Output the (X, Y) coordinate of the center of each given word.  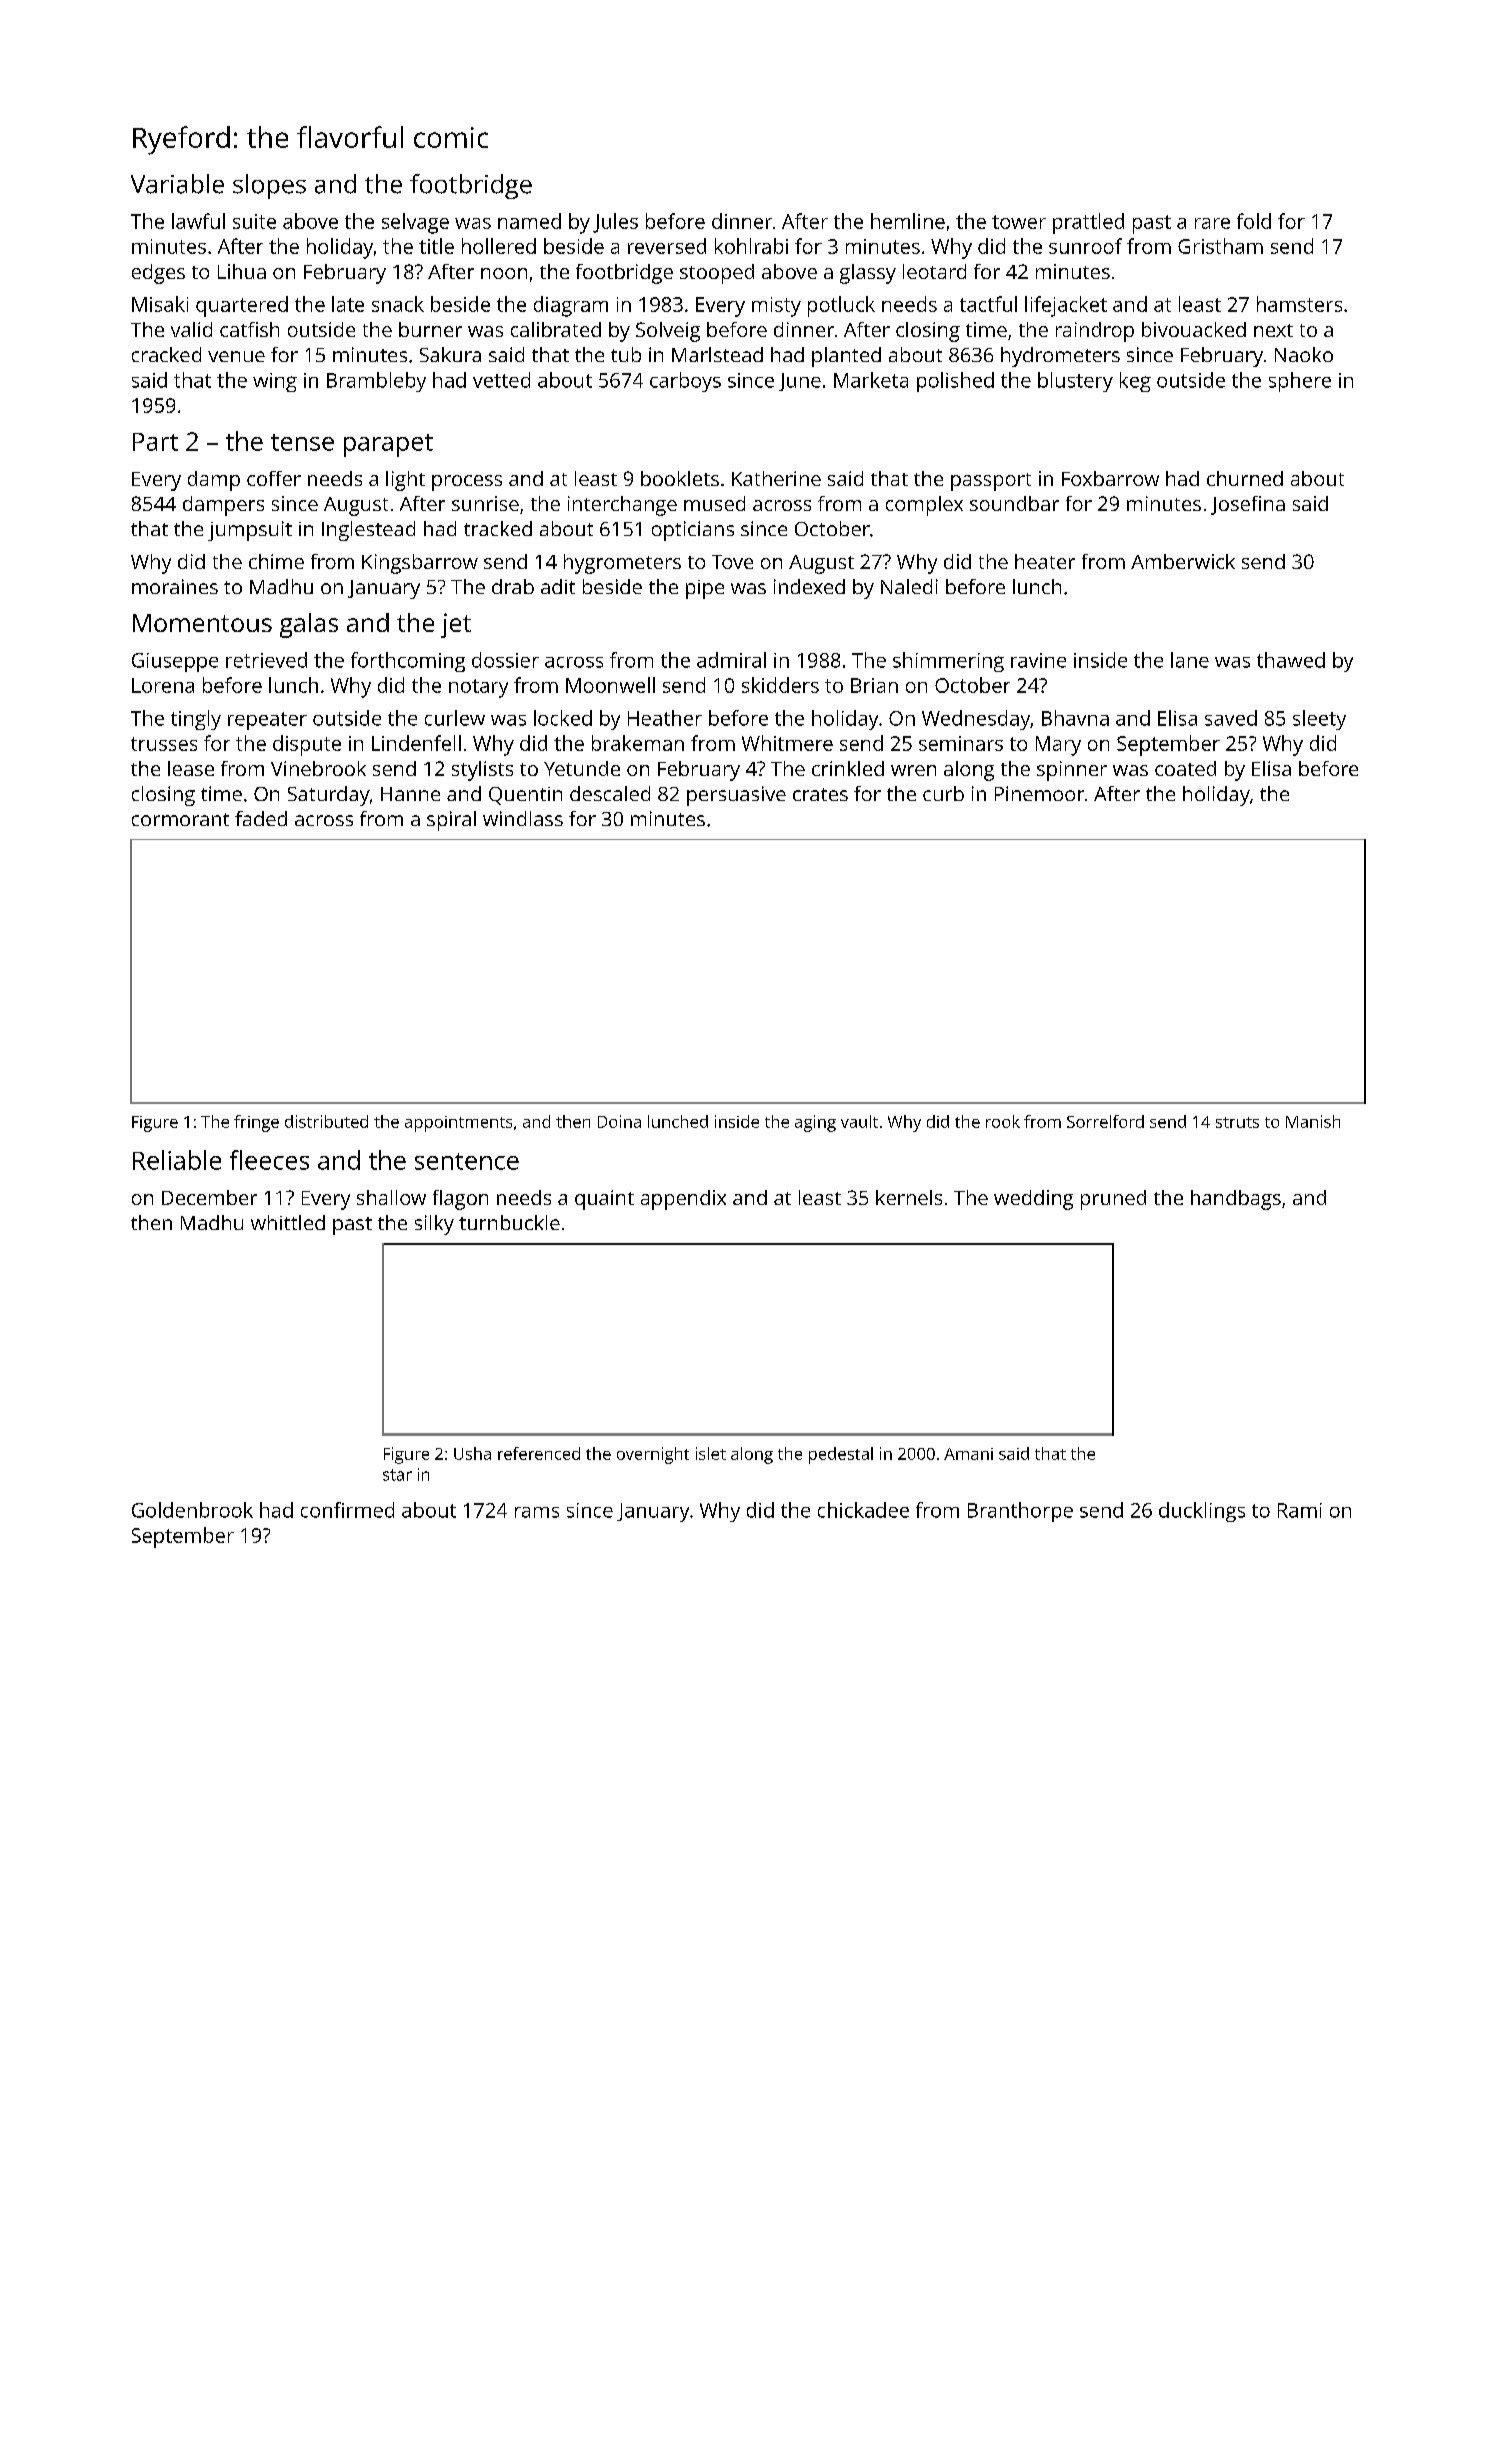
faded (261, 818)
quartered (242, 306)
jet (456, 625)
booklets (680, 478)
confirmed (347, 1510)
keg (1135, 382)
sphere (1300, 382)
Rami (1300, 1510)
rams (537, 1512)
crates (820, 794)
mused (714, 503)
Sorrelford (1105, 1121)
